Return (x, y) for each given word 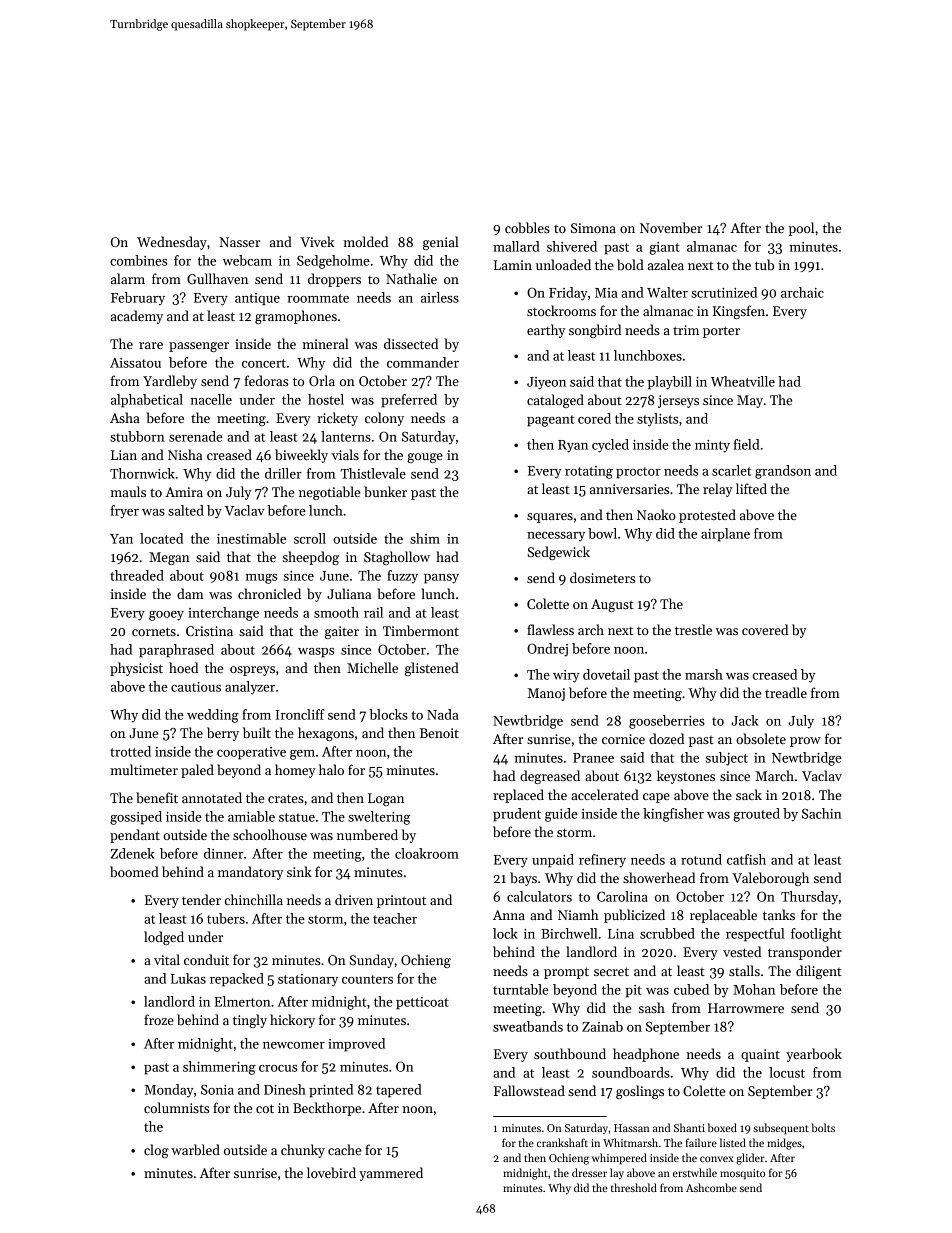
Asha (125, 417)
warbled (195, 1149)
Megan (169, 558)
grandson (783, 472)
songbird (595, 331)
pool (801, 229)
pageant (550, 421)
